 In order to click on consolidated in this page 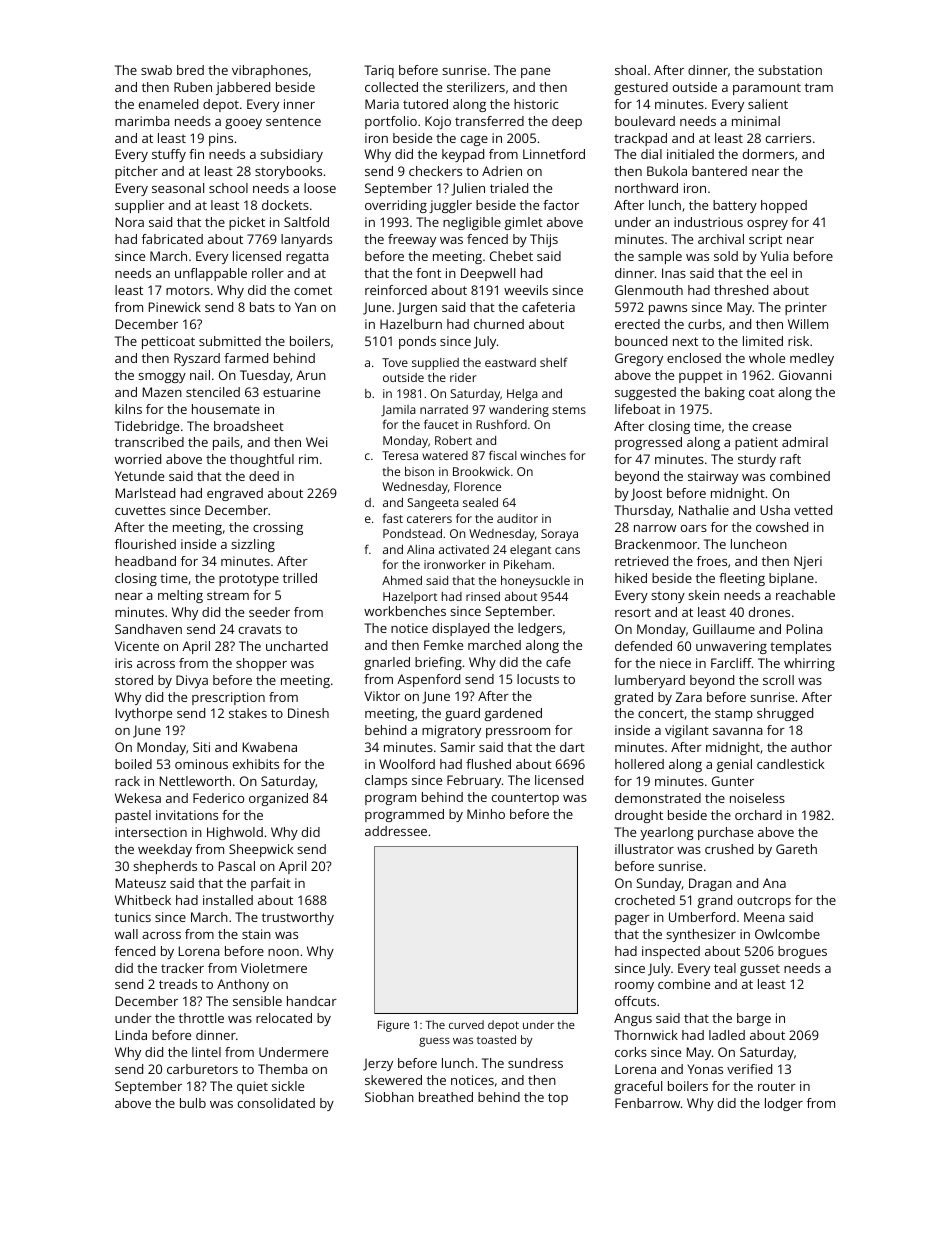, I will do `click(276, 1103)`.
